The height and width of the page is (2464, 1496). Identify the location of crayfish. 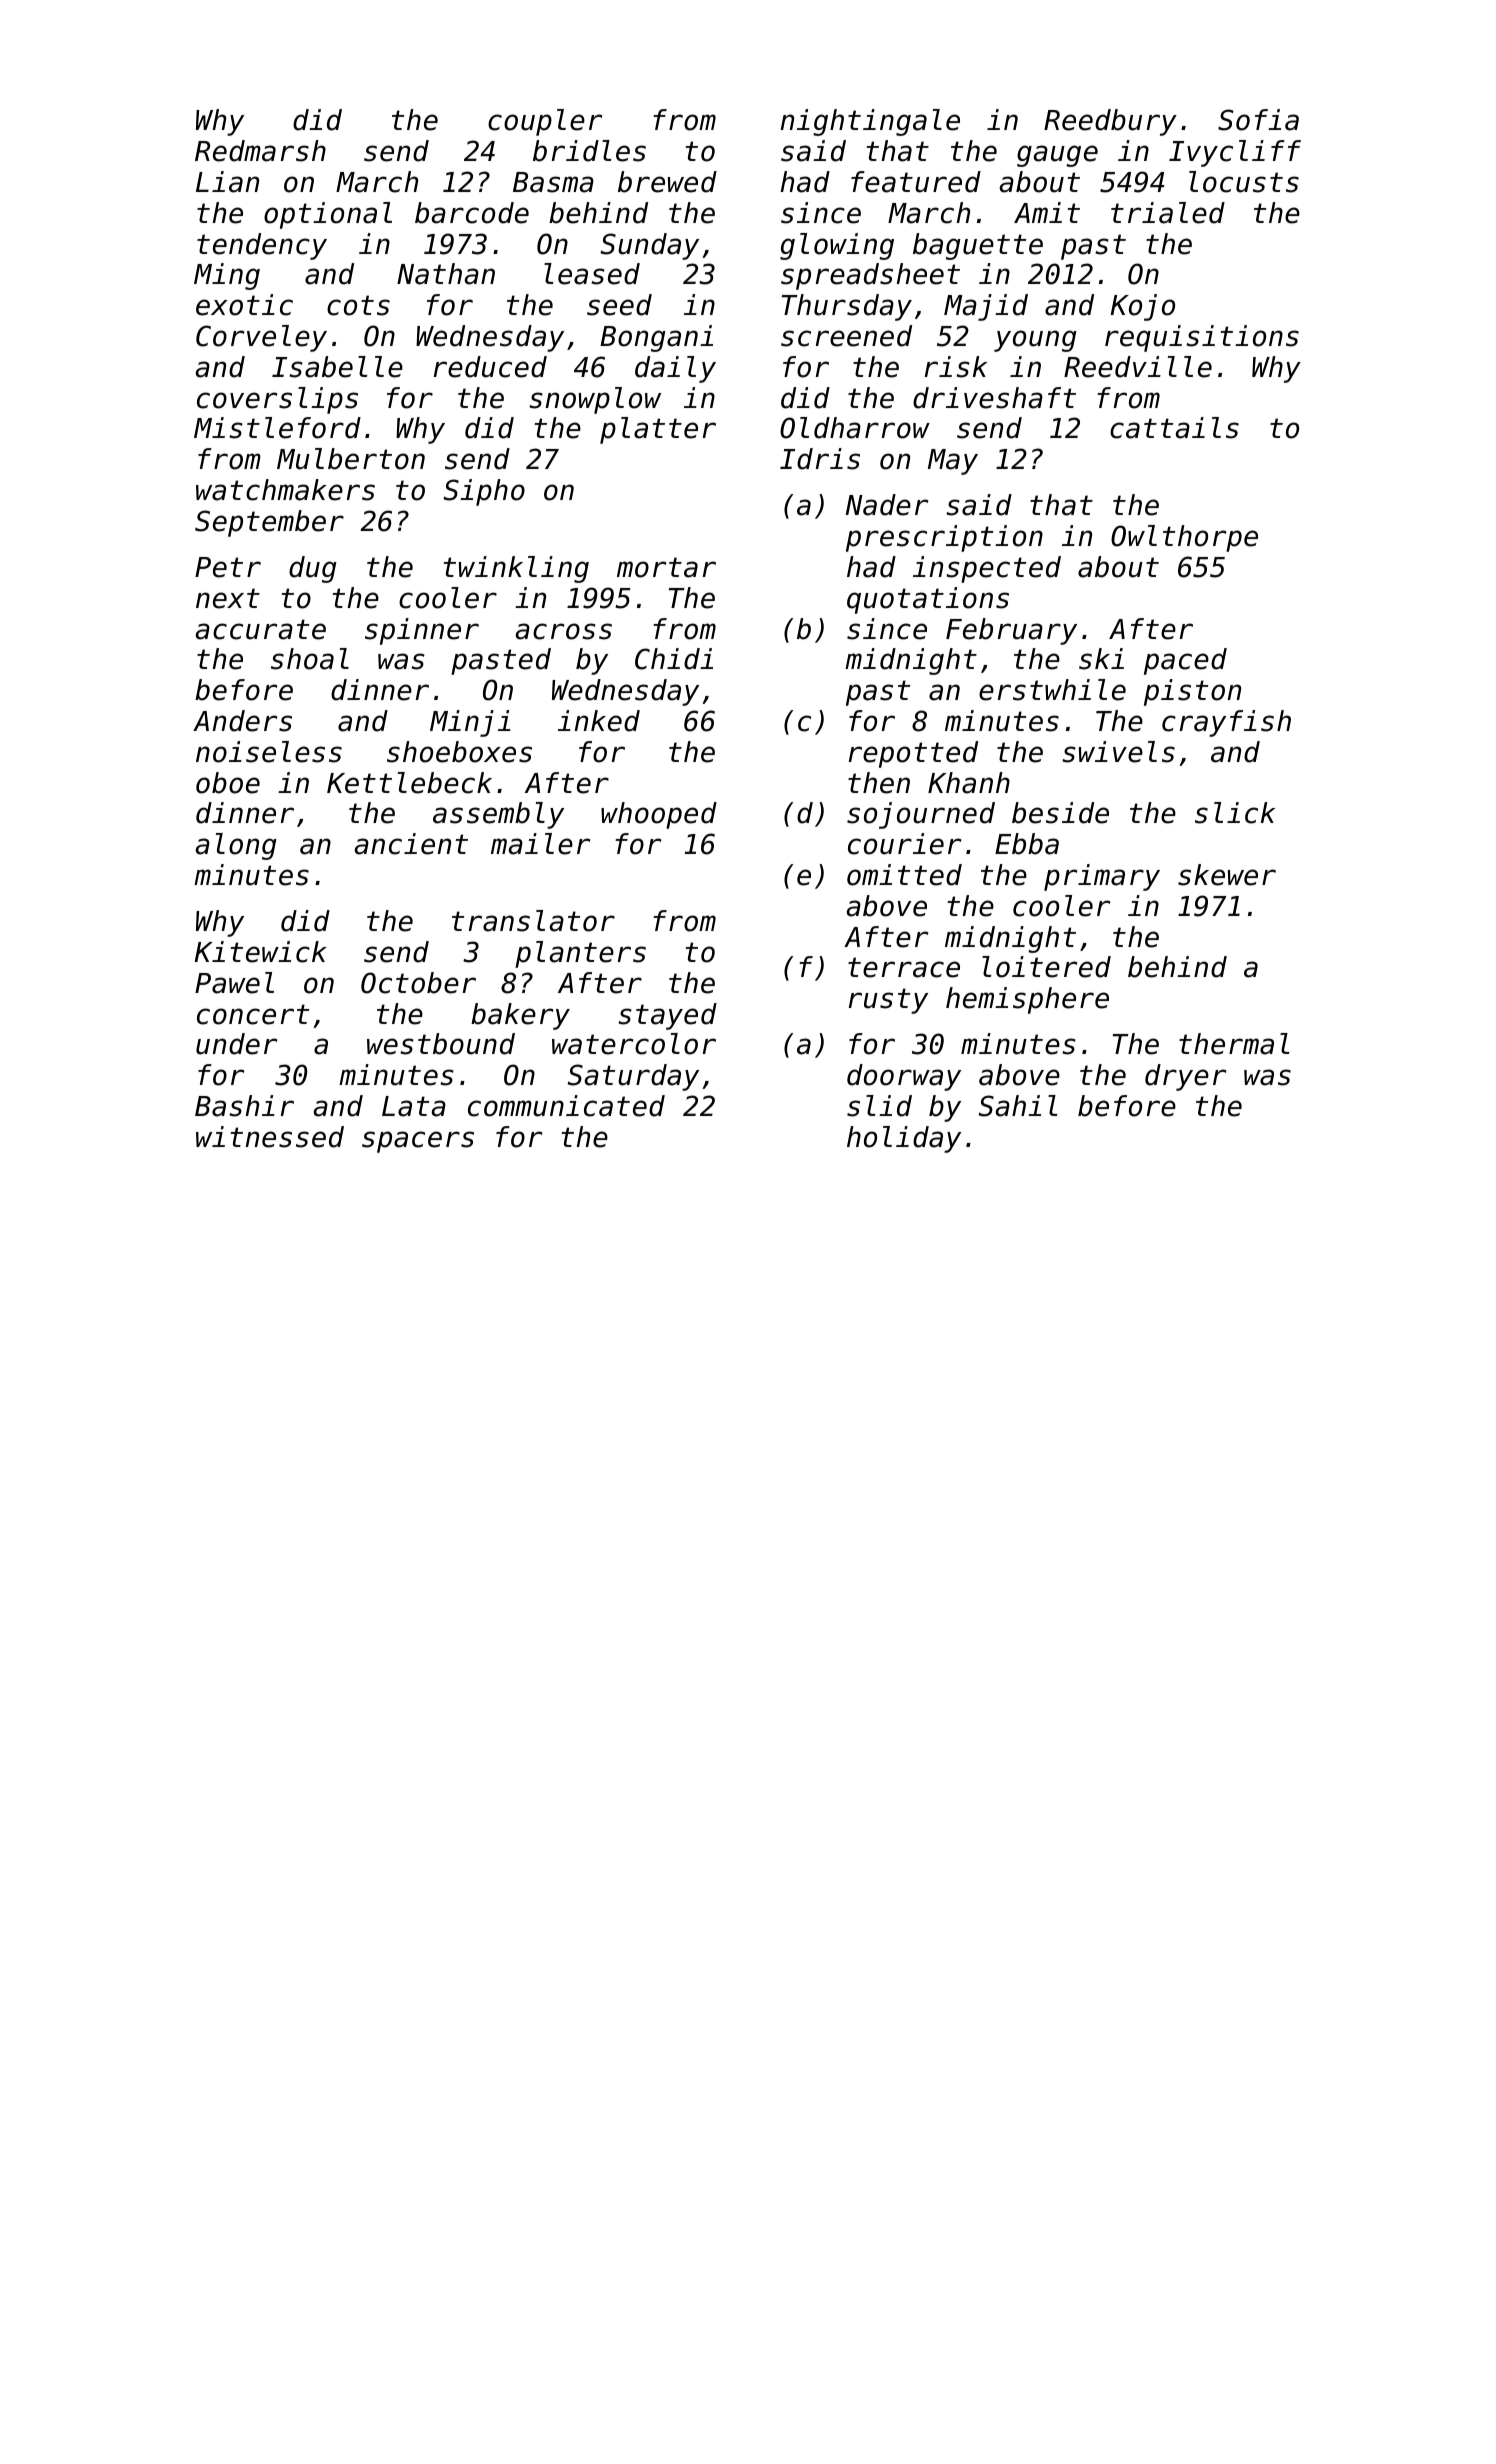
(1226, 723).
